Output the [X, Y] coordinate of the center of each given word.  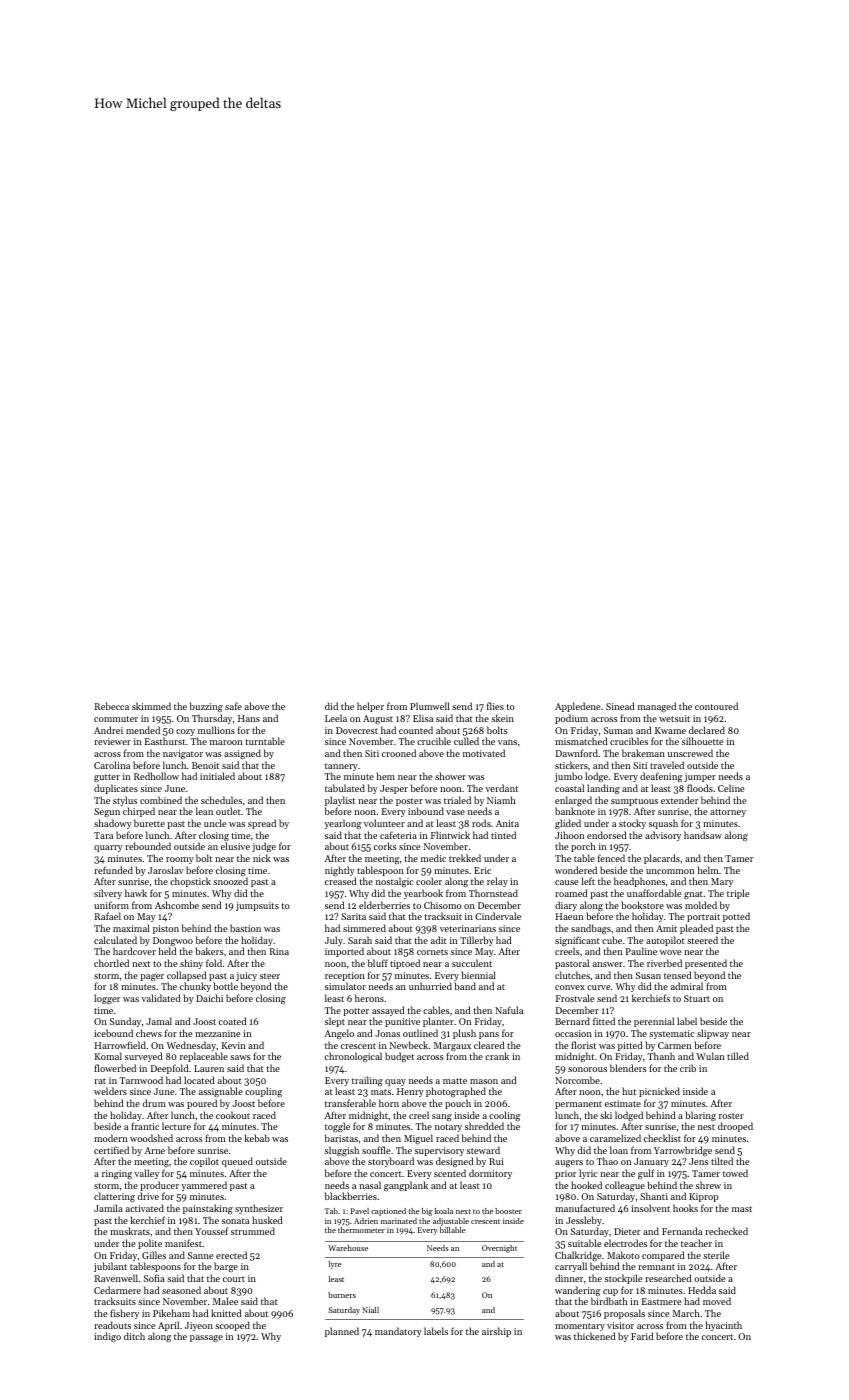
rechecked [726, 1231]
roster [731, 1116]
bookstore [642, 905]
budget [399, 1057]
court [234, 1279]
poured [202, 1104]
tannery [341, 768]
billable [453, 1230]
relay [497, 882]
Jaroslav [166, 870]
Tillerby [477, 941]
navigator [183, 754]
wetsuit [674, 718]
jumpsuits [257, 906]
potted [736, 917]
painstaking [208, 1209]
